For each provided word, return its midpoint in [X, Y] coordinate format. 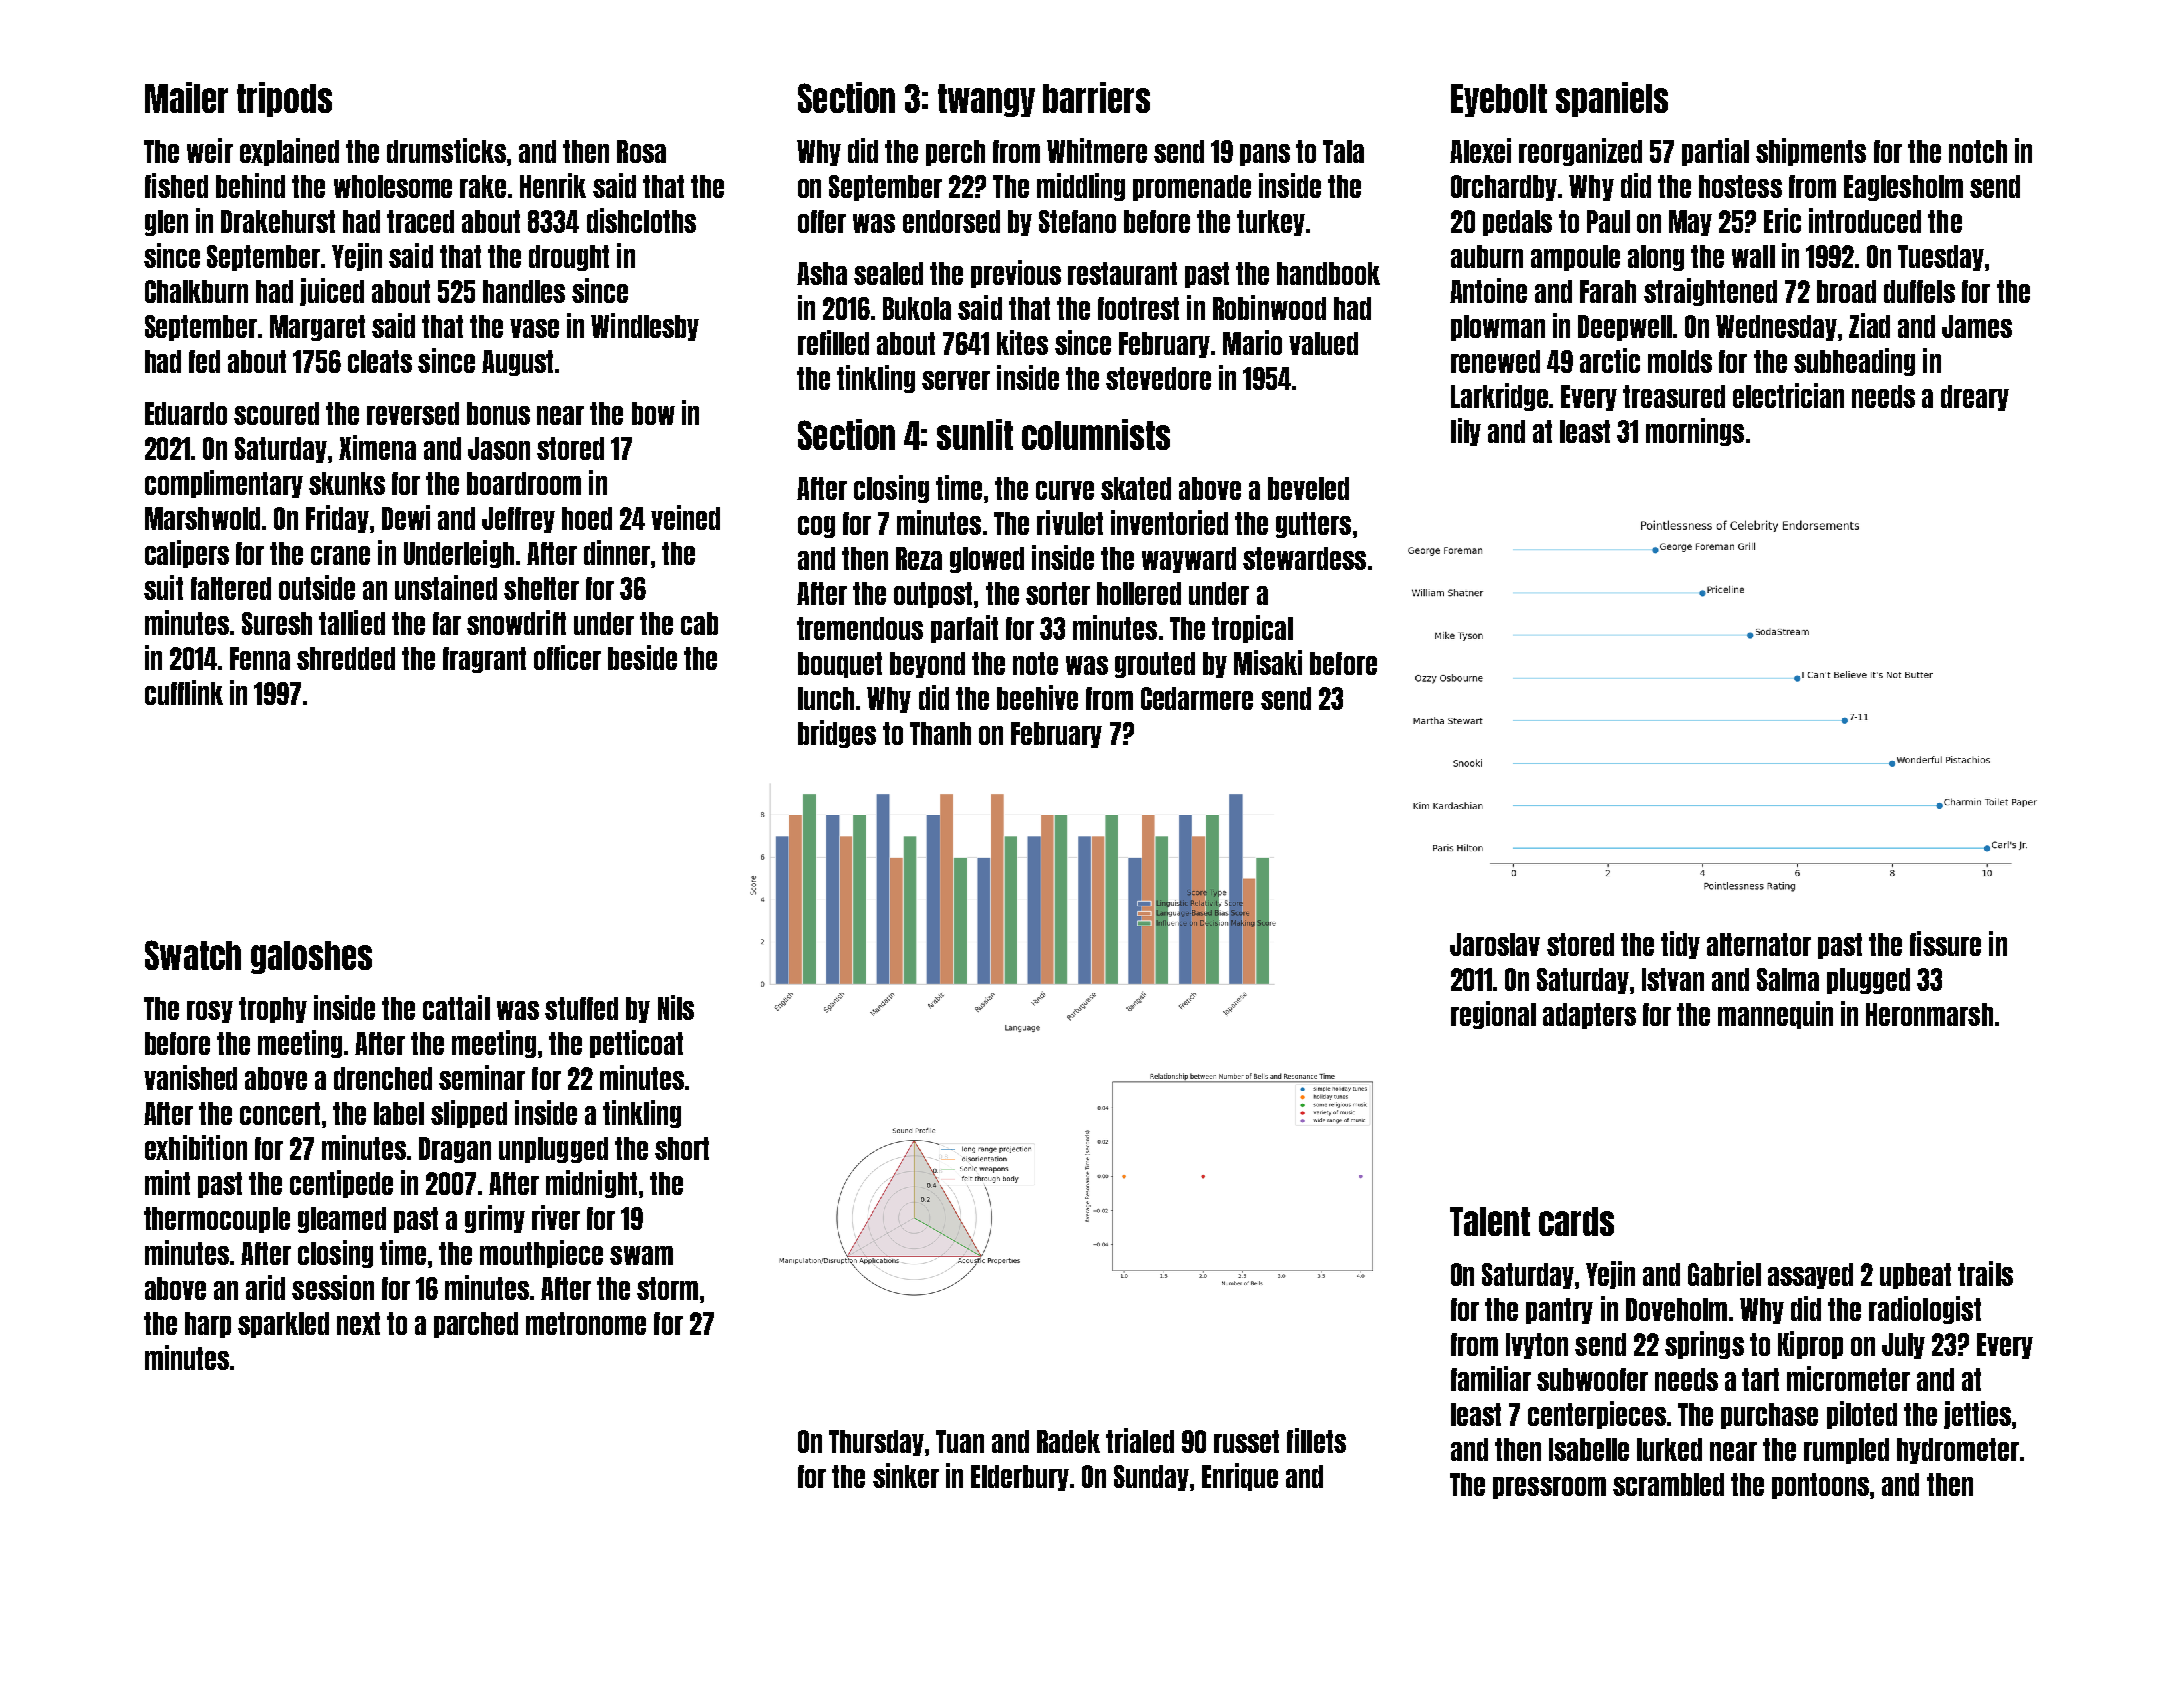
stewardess [1304, 558]
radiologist [1925, 1310]
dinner [617, 552]
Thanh [940, 733]
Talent [1490, 1221]
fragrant [484, 660]
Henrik [553, 185]
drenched [383, 1078]
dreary [1975, 398]
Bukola [917, 308]
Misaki [1268, 662]
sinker [906, 1475]
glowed [987, 560]
